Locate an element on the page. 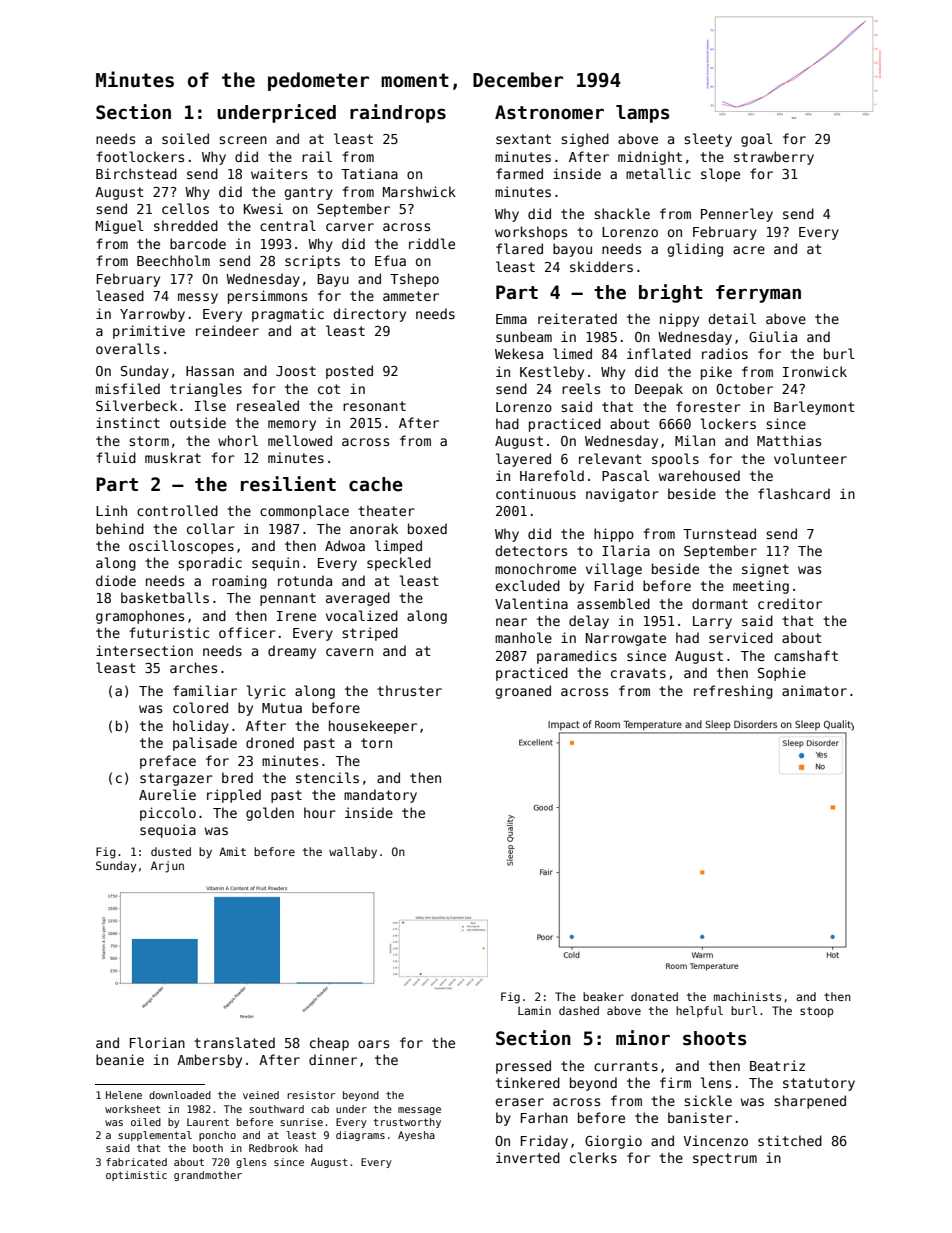 The width and height of the document is (952, 1233). groaned is located at coordinates (523, 692).
